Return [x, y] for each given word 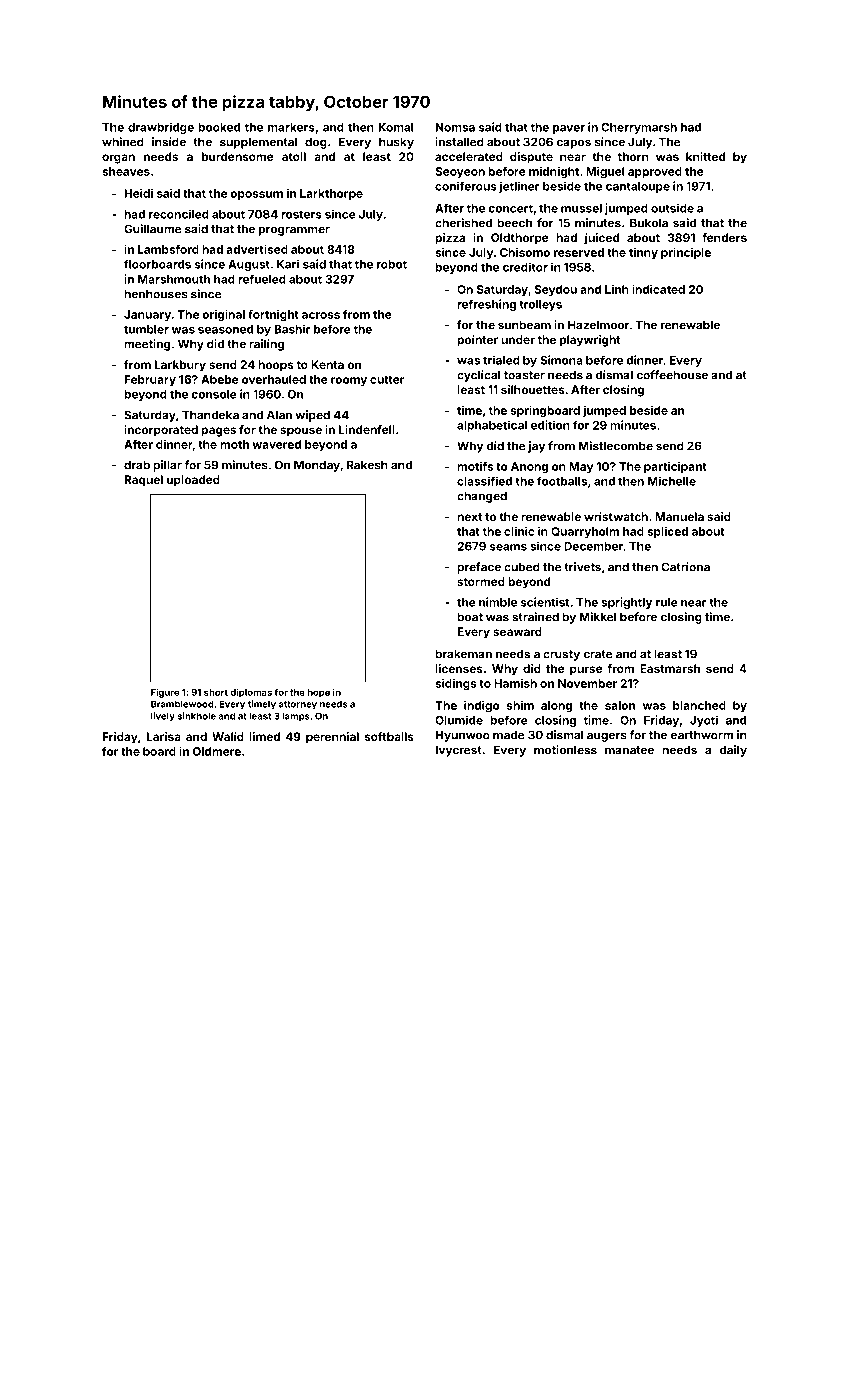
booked [219, 127]
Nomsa [455, 127]
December [593, 546]
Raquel [144, 481]
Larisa [164, 736]
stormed [481, 581]
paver [569, 129]
